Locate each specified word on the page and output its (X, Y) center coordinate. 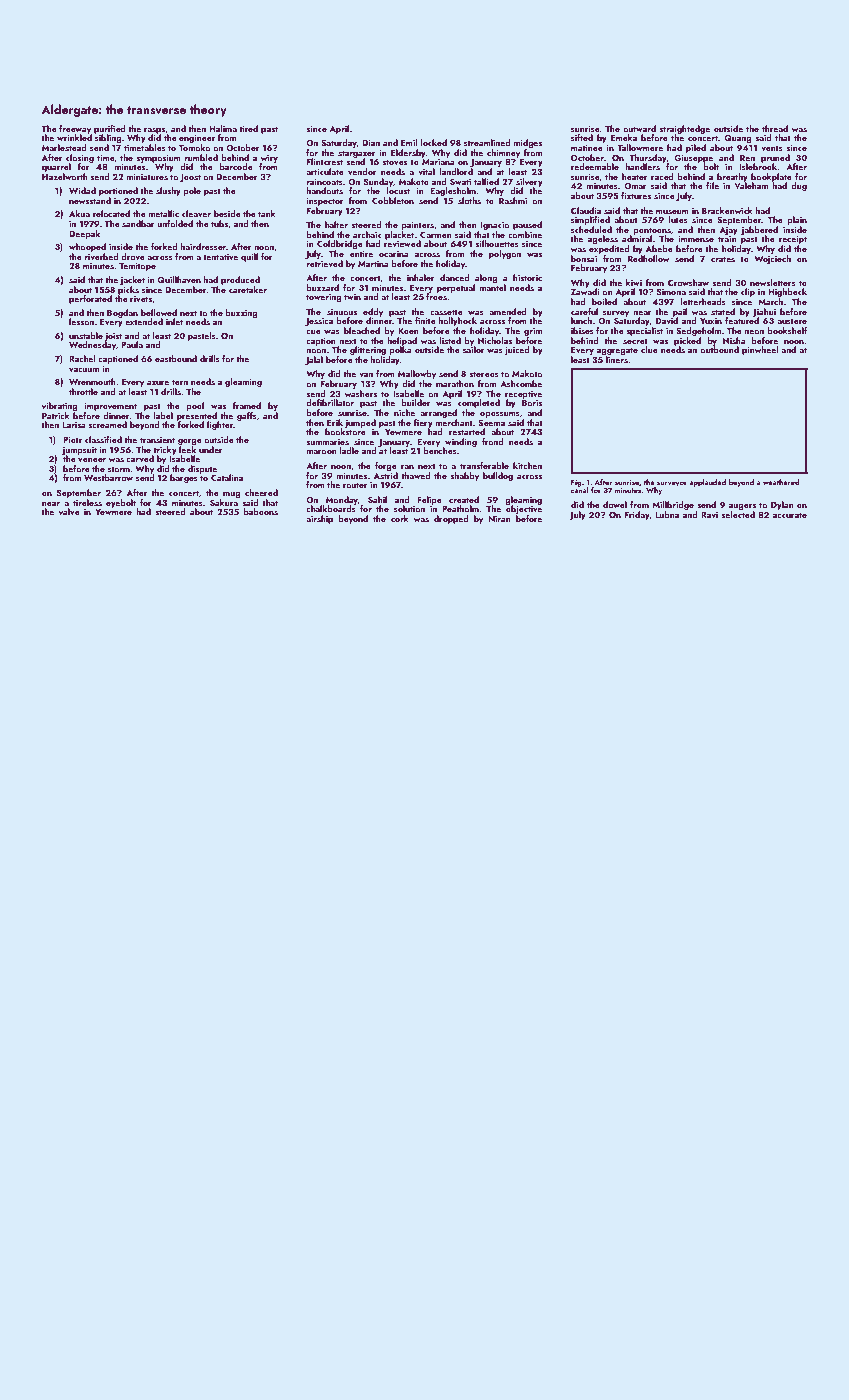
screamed (107, 424)
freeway (75, 129)
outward (639, 128)
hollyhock (457, 321)
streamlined (487, 142)
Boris (532, 403)
